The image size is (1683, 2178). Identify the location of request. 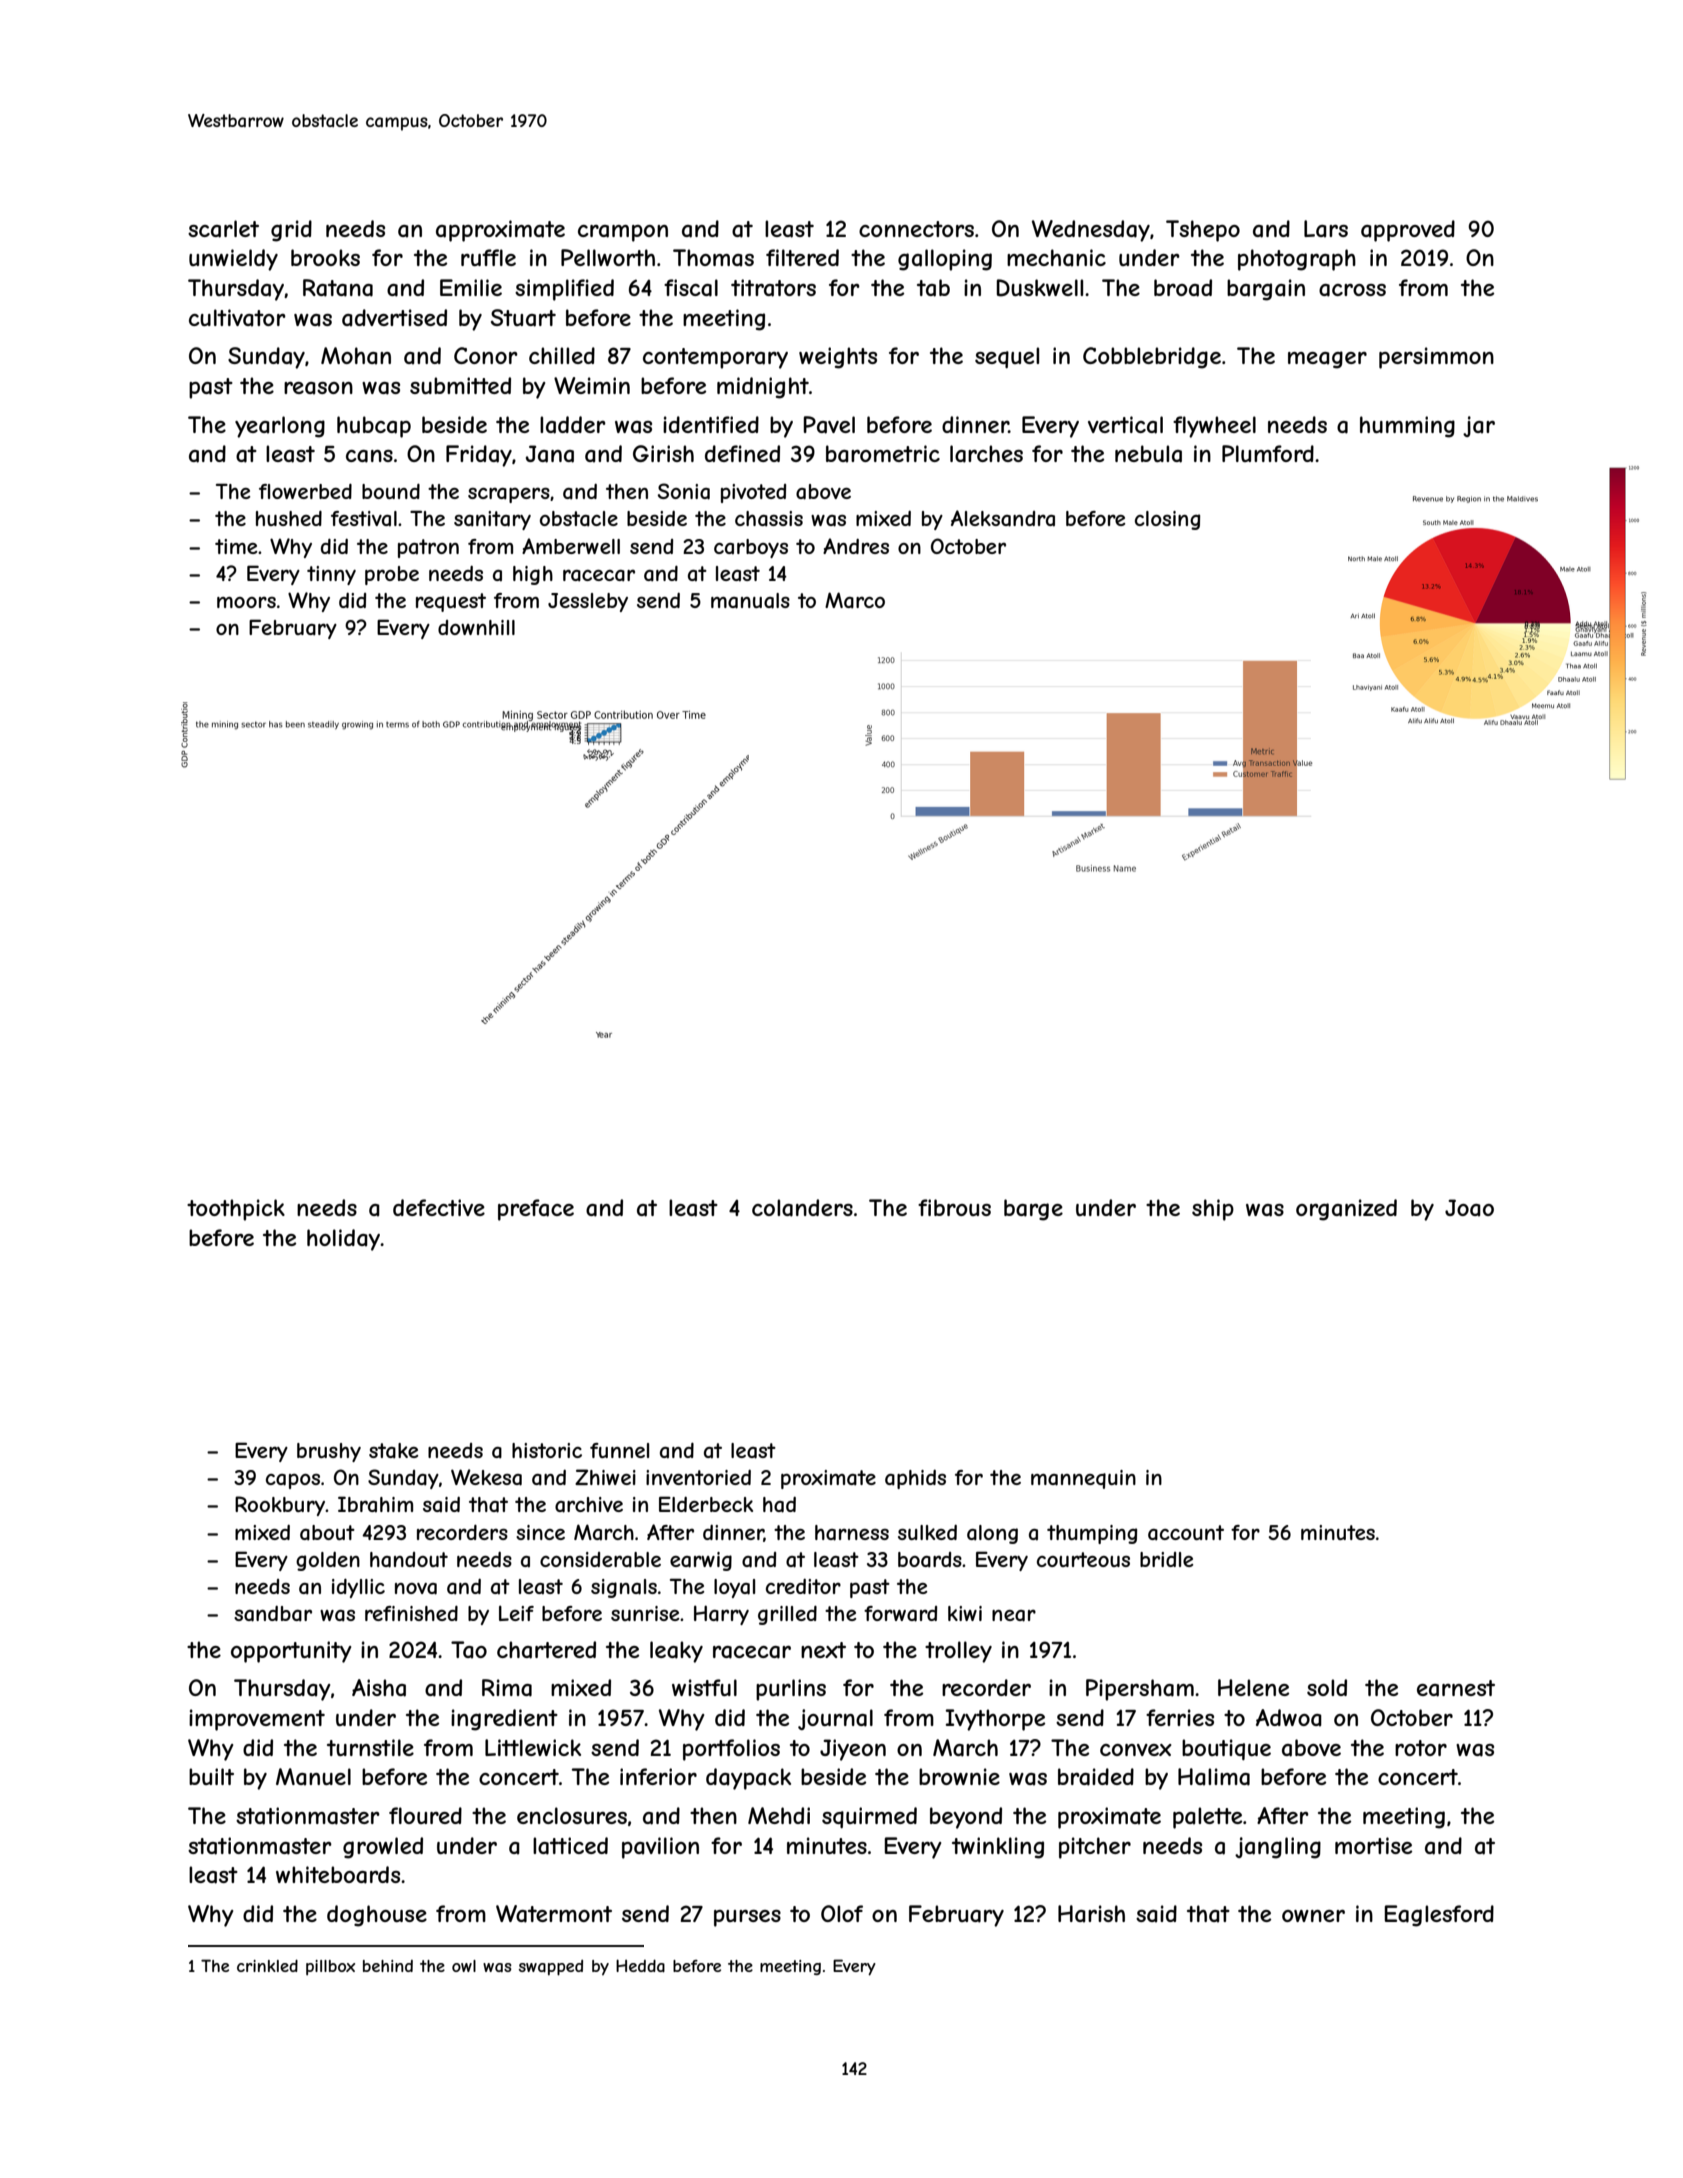
(451, 602).
